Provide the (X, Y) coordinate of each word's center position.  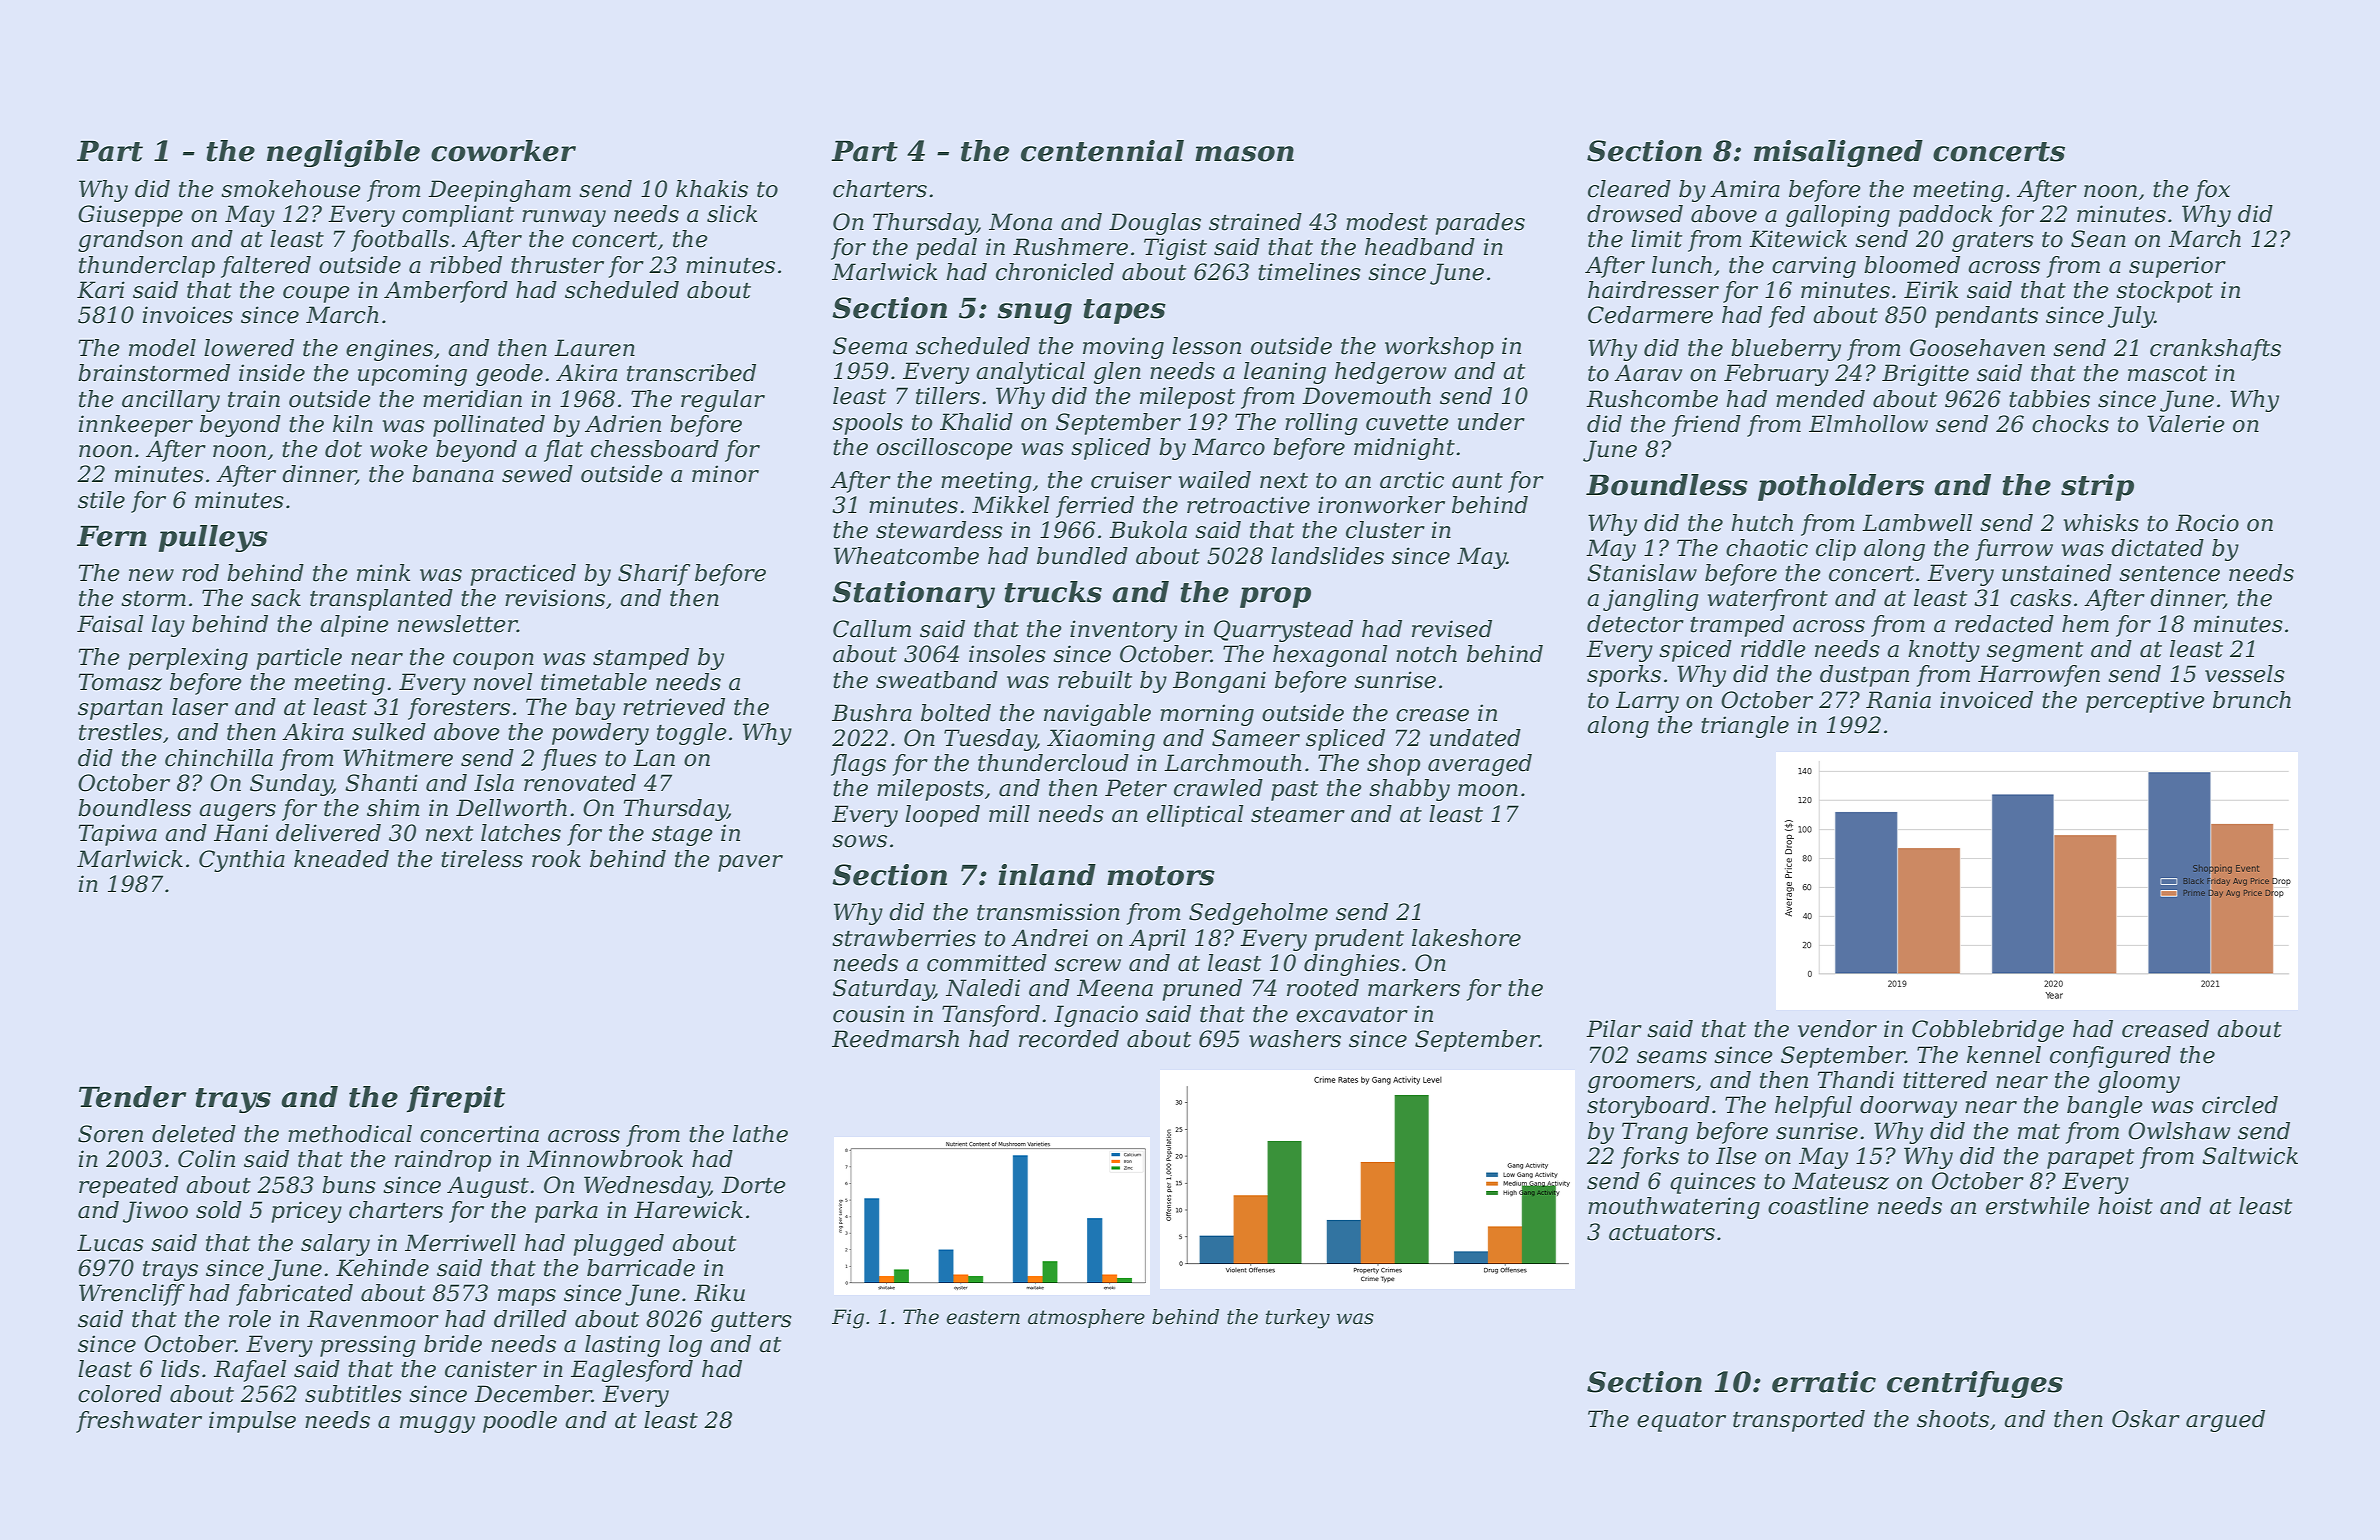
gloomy (2139, 1082)
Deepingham (499, 191)
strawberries (904, 938)
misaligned (1838, 153)
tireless (482, 859)
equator (1681, 1422)
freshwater (139, 1422)
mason (1244, 154)
